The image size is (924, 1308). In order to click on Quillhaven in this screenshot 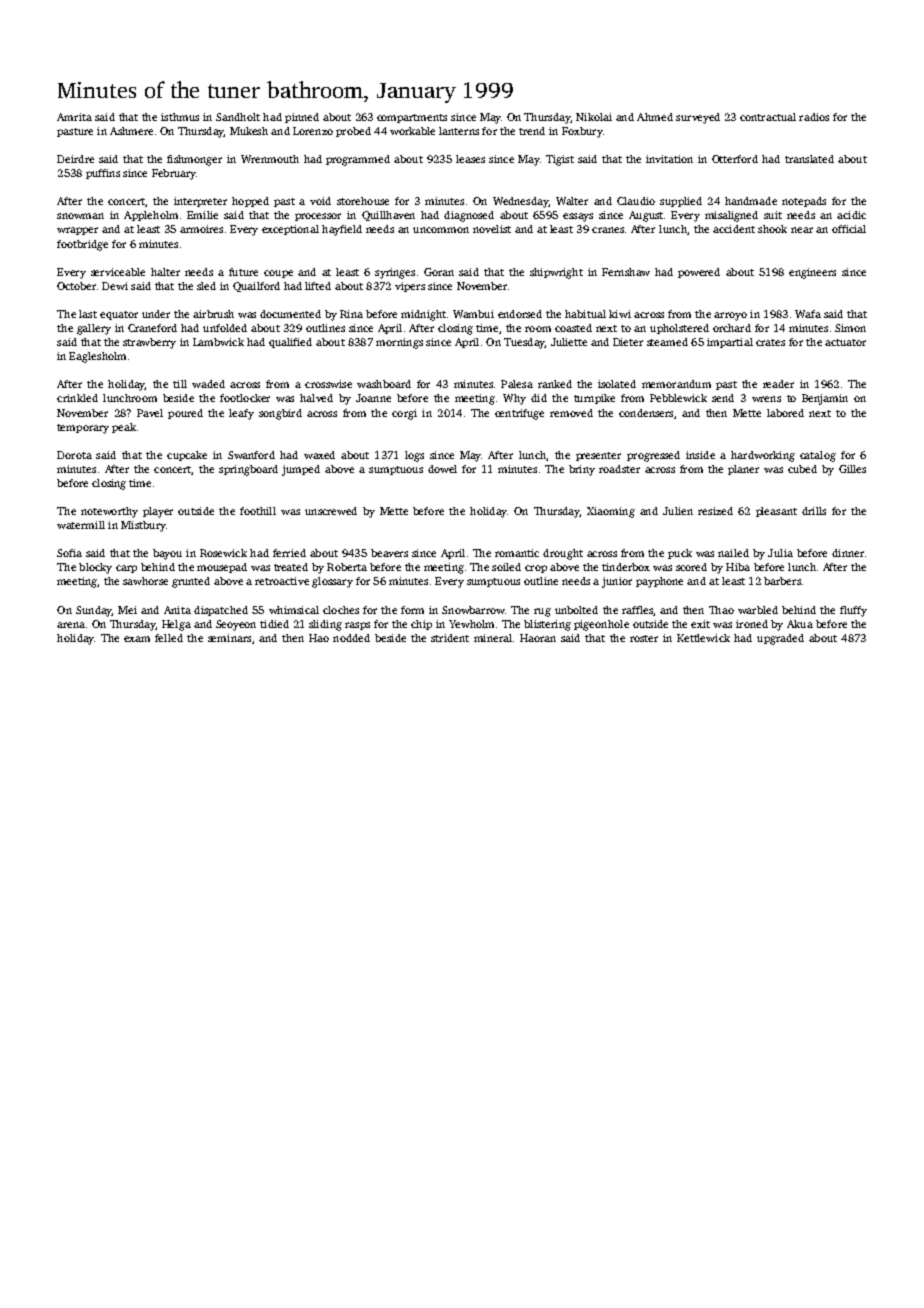, I will do `click(388, 216)`.
